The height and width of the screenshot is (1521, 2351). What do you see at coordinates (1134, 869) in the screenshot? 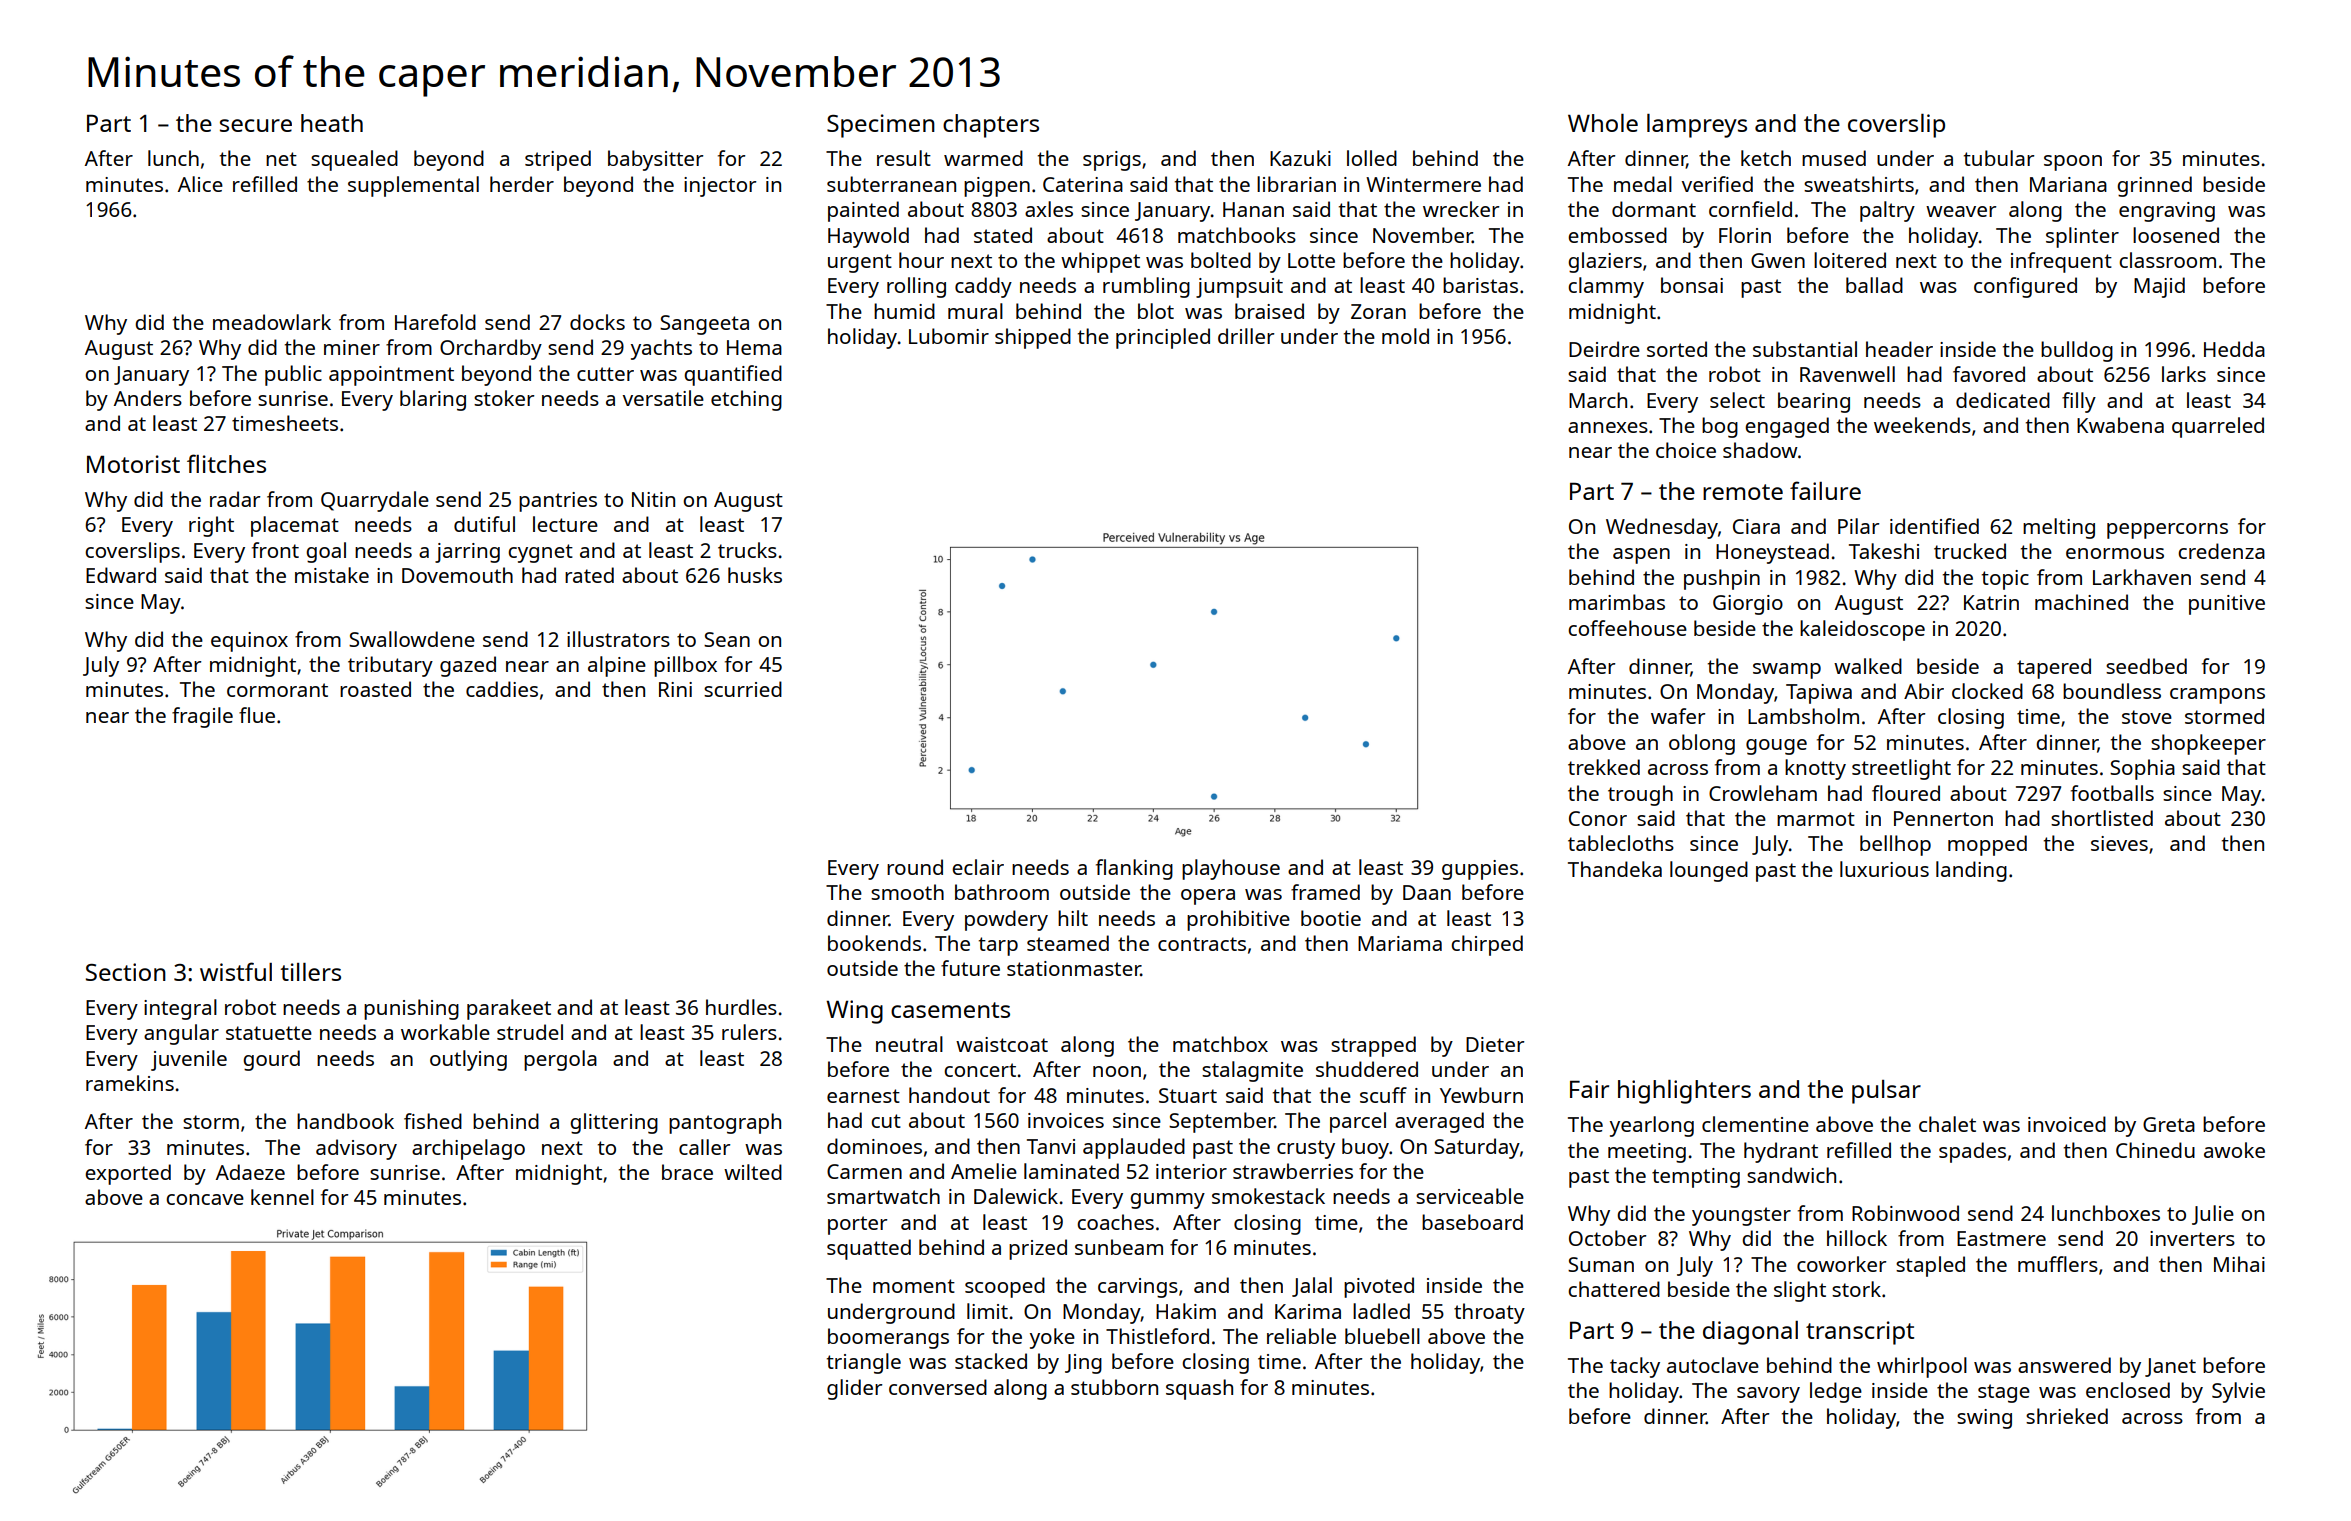
I see `flanking` at bounding box center [1134, 869].
